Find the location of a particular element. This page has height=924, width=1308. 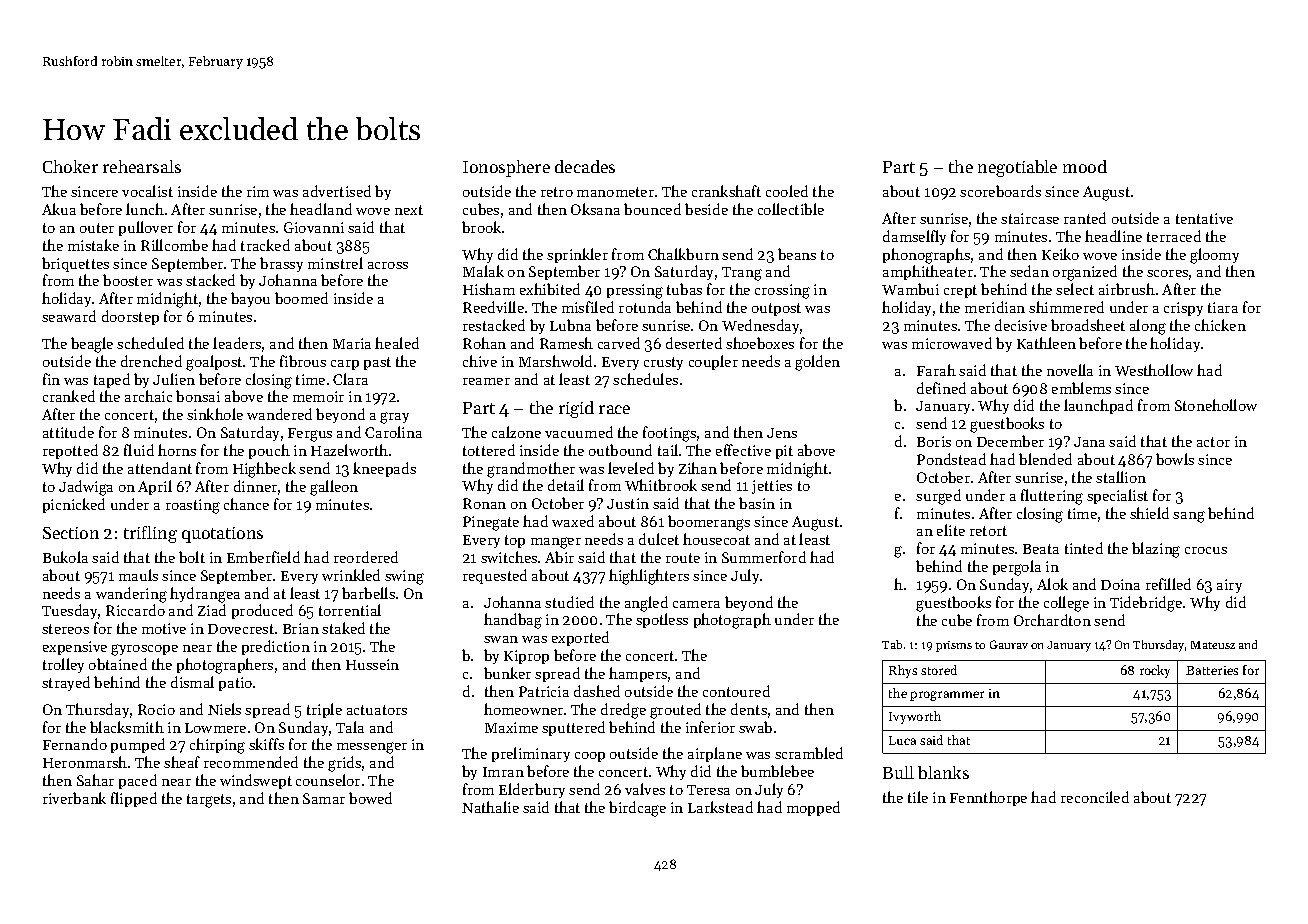

rim is located at coordinates (258, 191).
